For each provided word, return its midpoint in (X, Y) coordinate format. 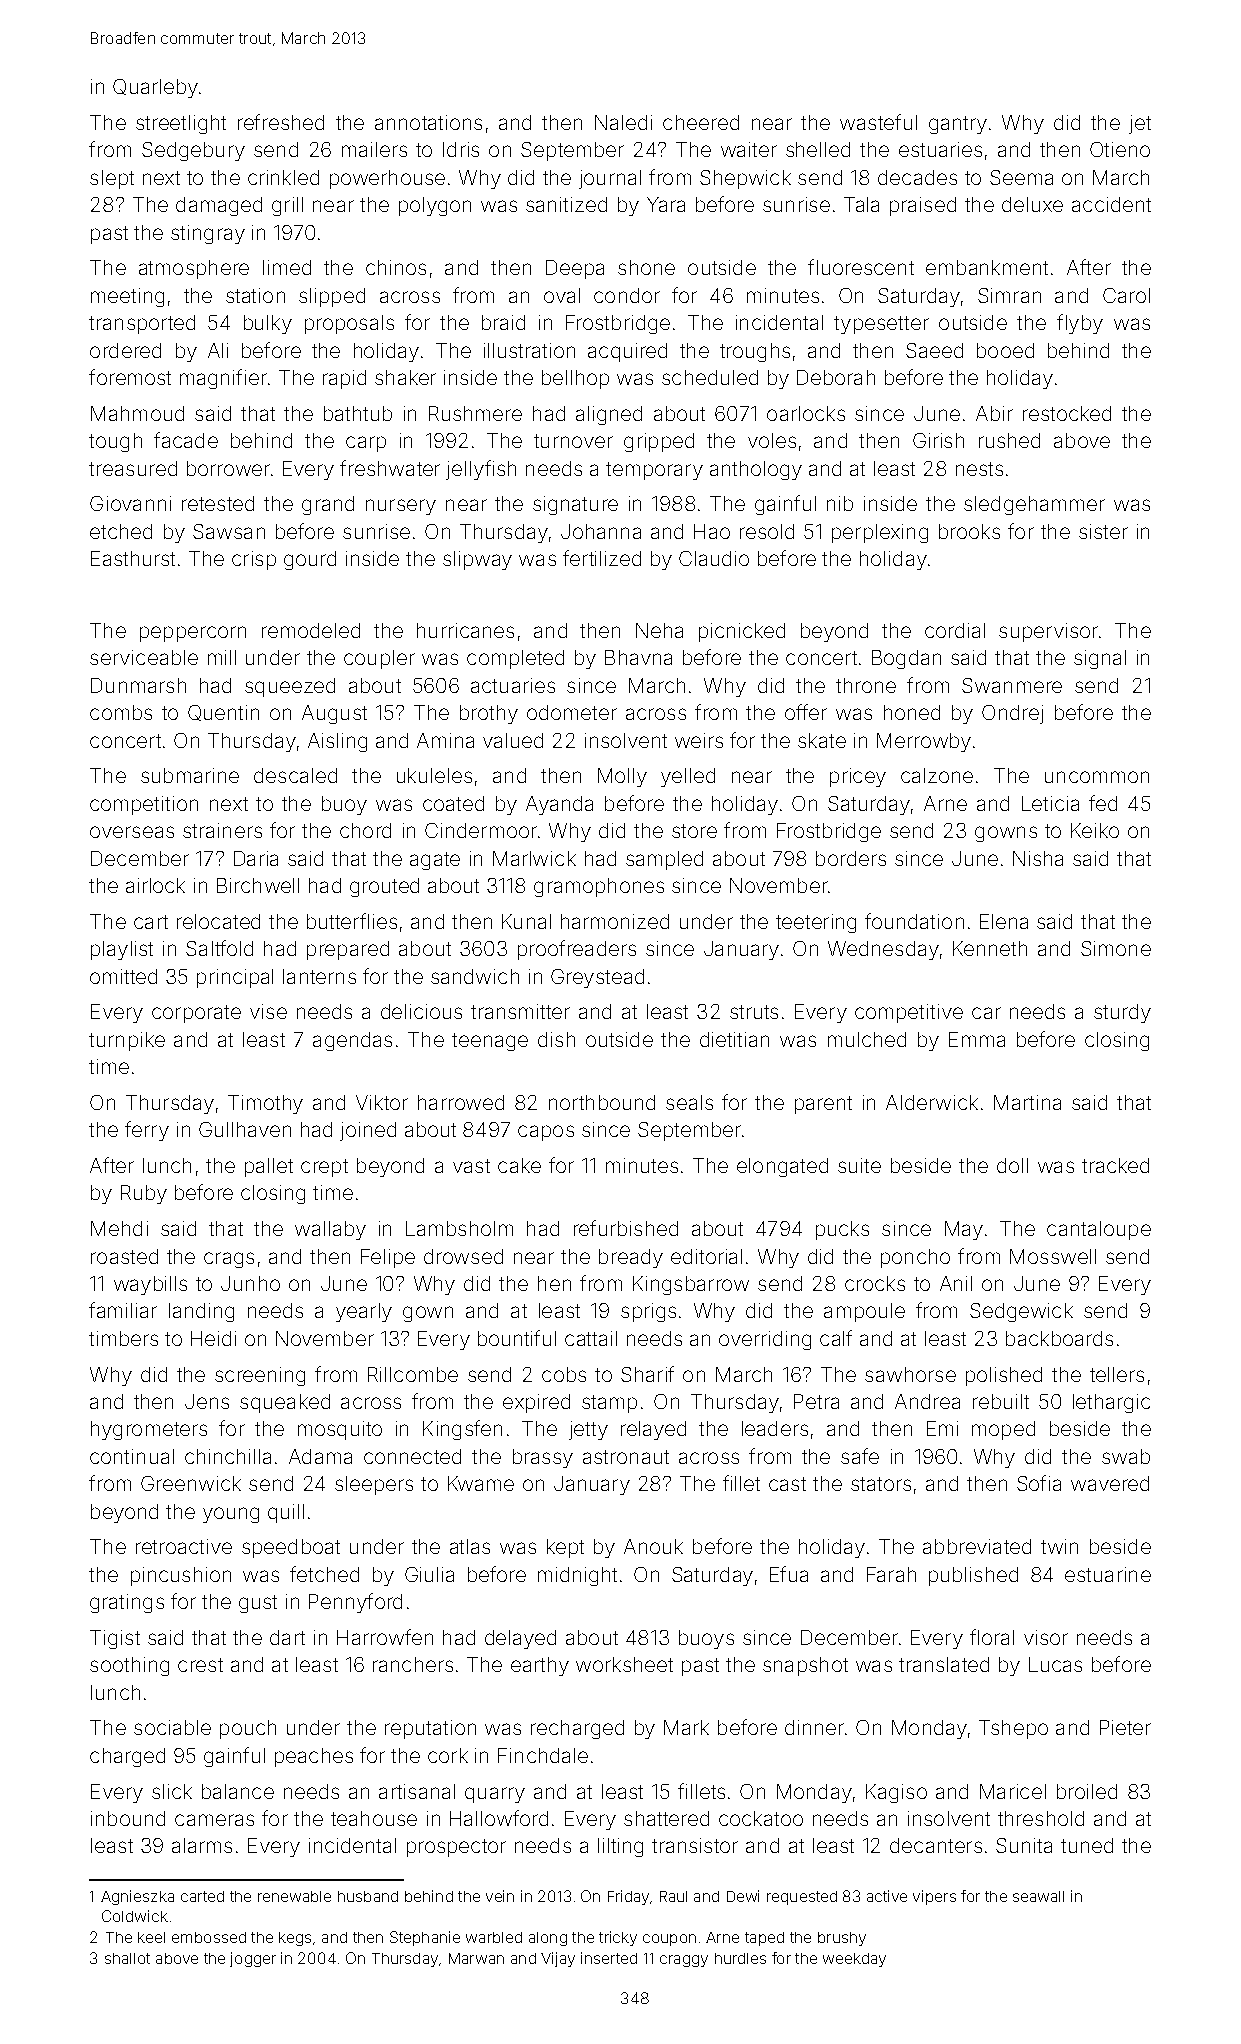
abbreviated (977, 1546)
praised (923, 206)
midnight (577, 1576)
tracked (1115, 1165)
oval (562, 295)
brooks (969, 531)
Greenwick (191, 1483)
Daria (256, 858)
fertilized (602, 558)
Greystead (597, 978)
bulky (268, 324)
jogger (253, 1959)
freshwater (390, 468)
